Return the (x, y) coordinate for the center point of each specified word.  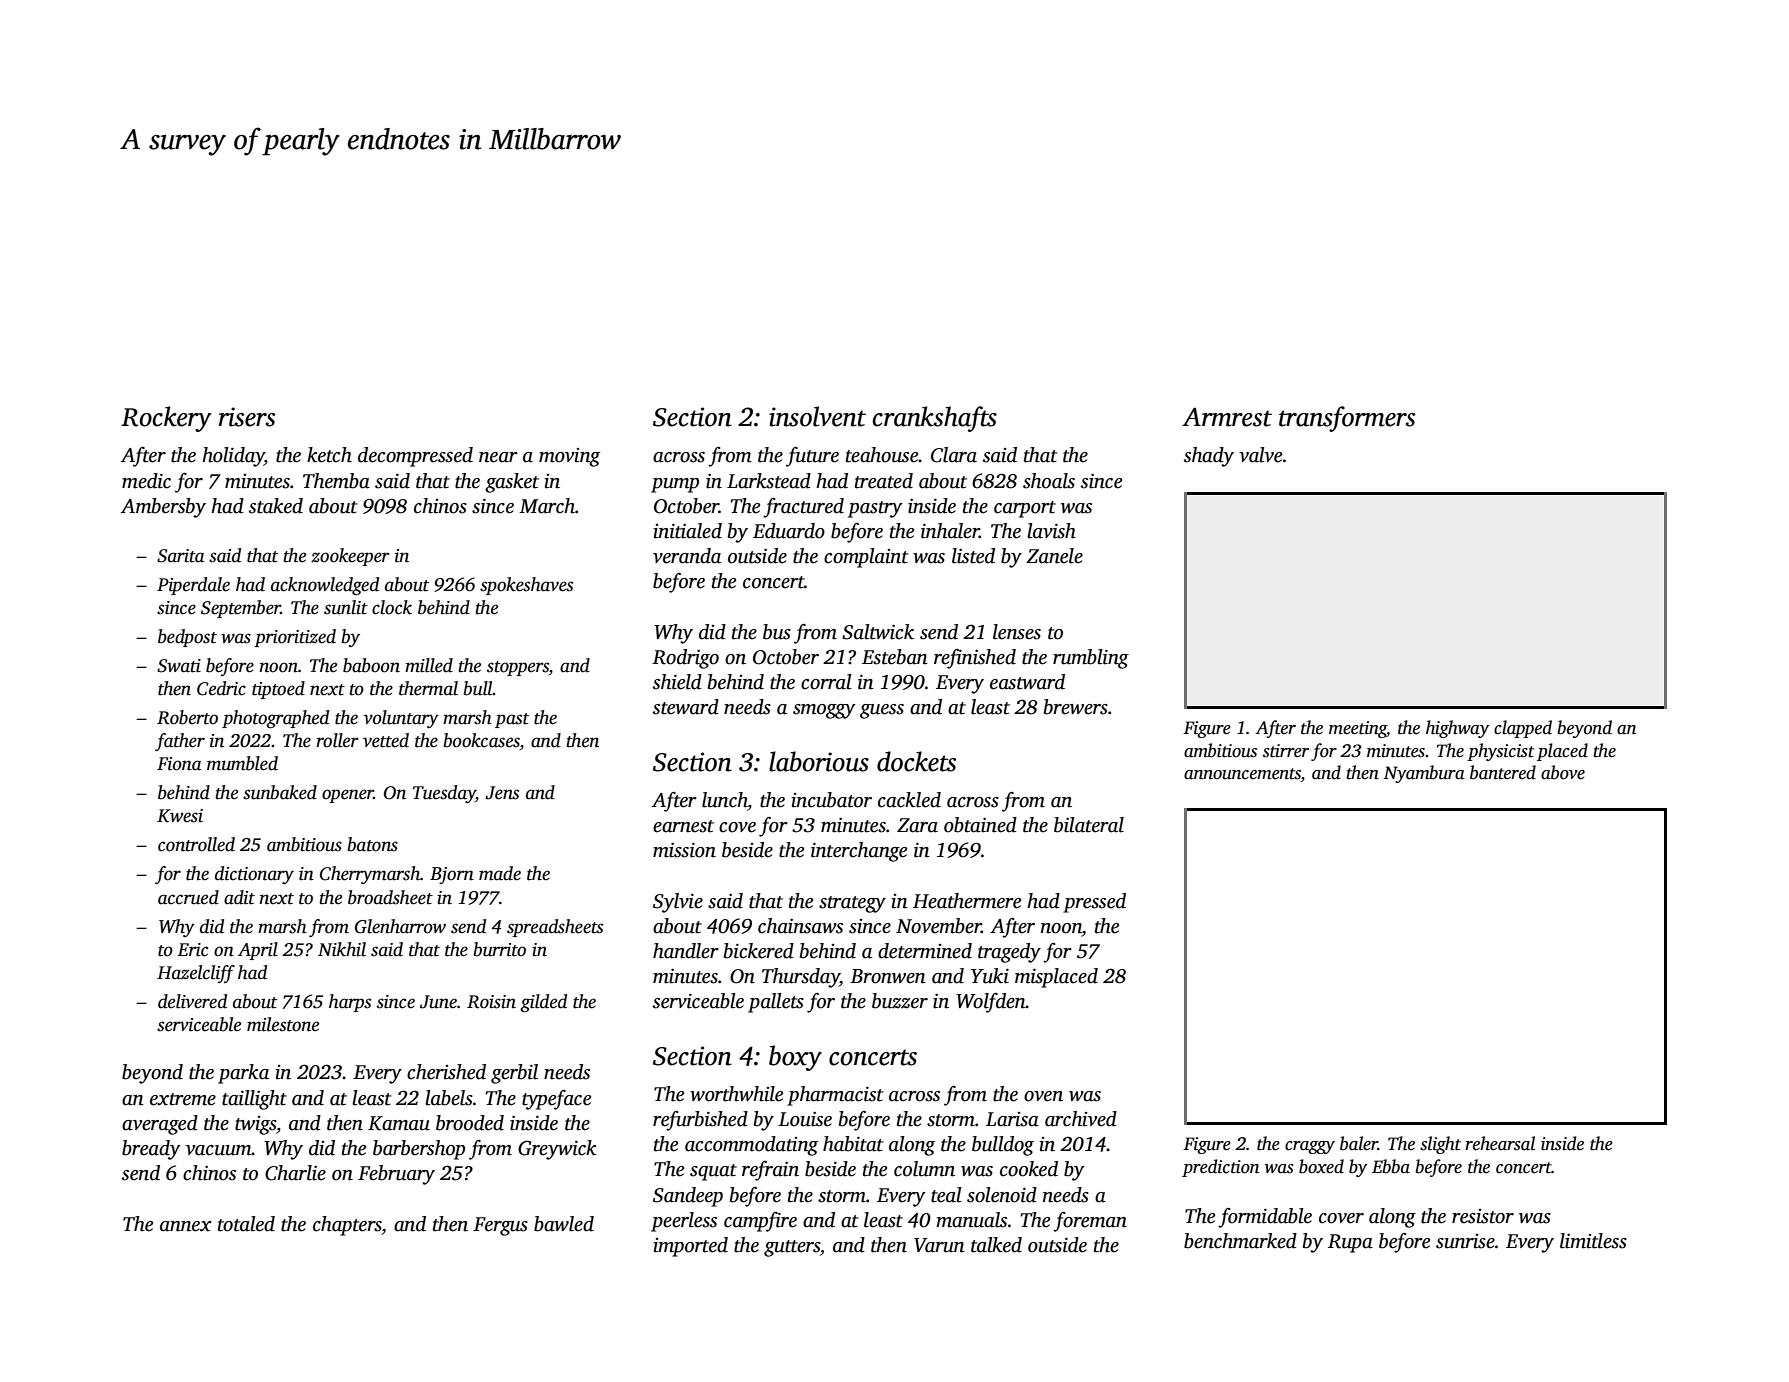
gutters (792, 1248)
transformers (1347, 419)
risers (247, 417)
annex (186, 1226)
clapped (1523, 729)
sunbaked (280, 792)
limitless (1593, 1241)
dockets (916, 761)
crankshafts (935, 419)
